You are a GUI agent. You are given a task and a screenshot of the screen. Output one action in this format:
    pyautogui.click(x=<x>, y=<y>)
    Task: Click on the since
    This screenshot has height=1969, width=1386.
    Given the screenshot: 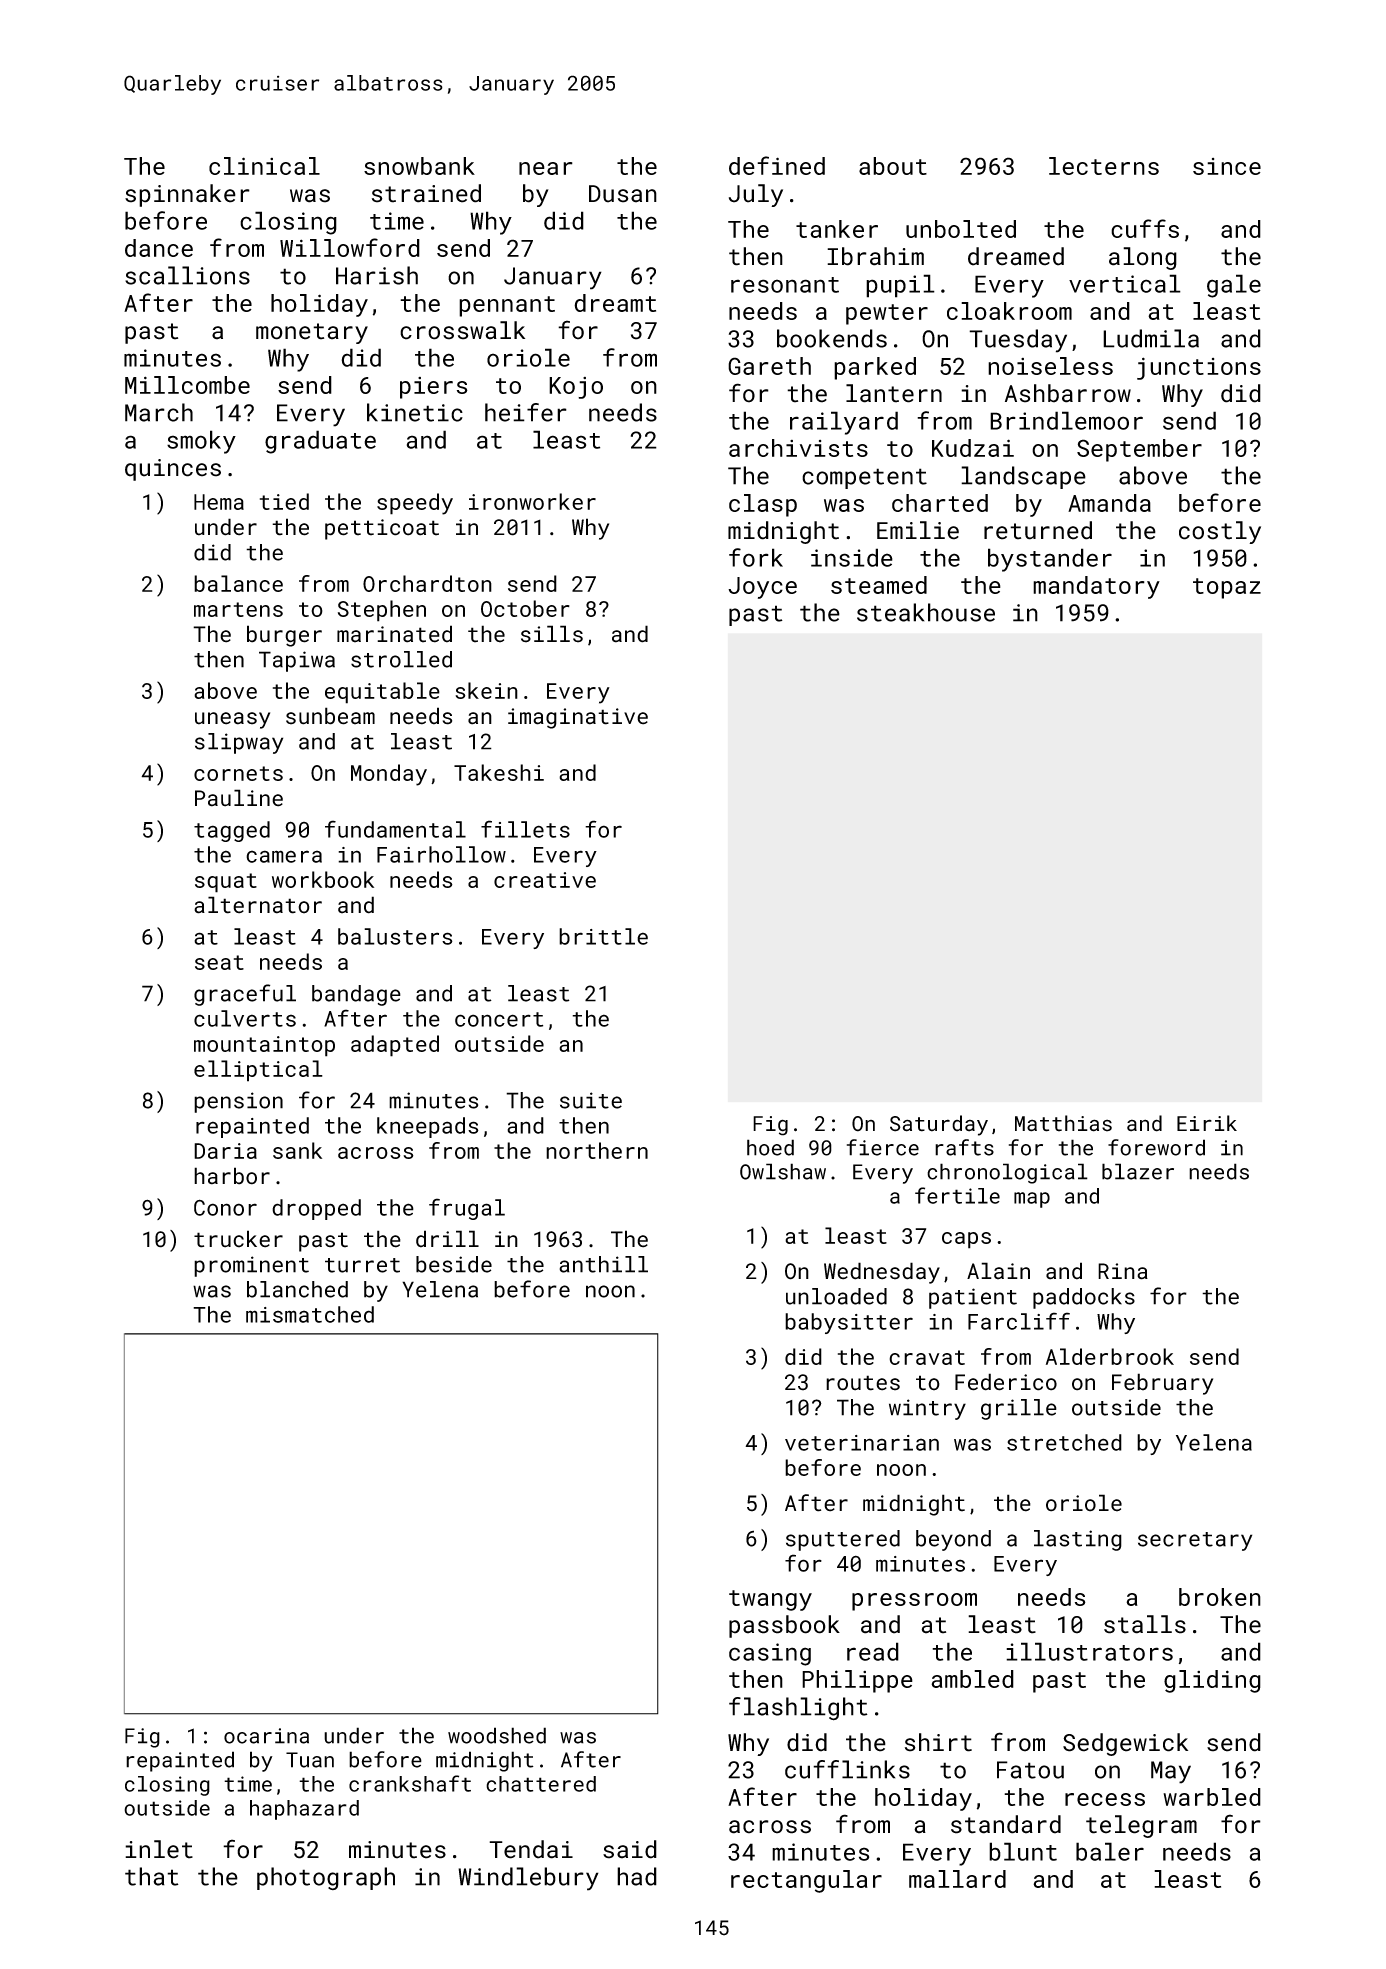 What is the action you would take?
    pyautogui.click(x=1227, y=166)
